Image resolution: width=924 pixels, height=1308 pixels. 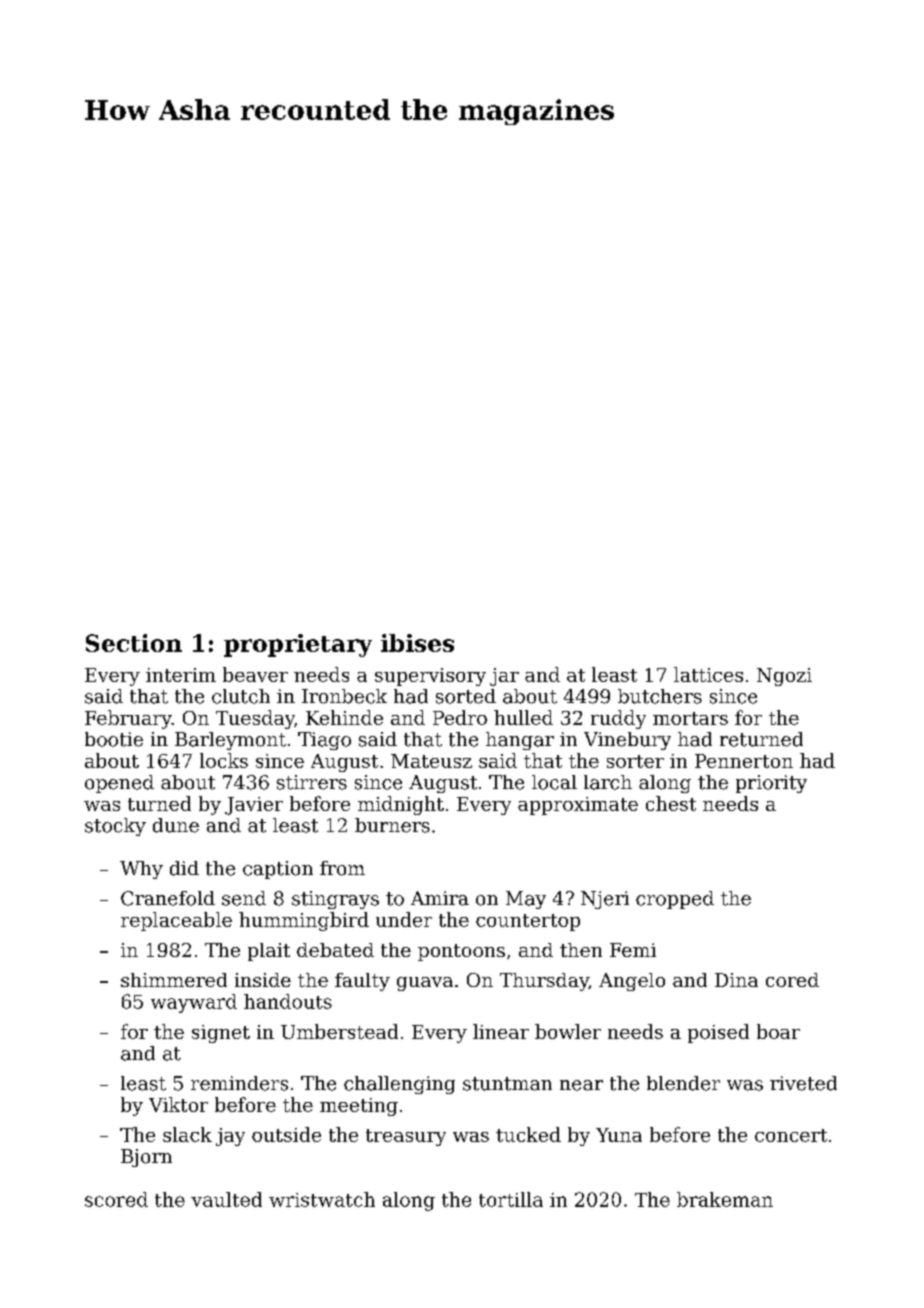 I want to click on lattices, so click(x=708, y=674).
